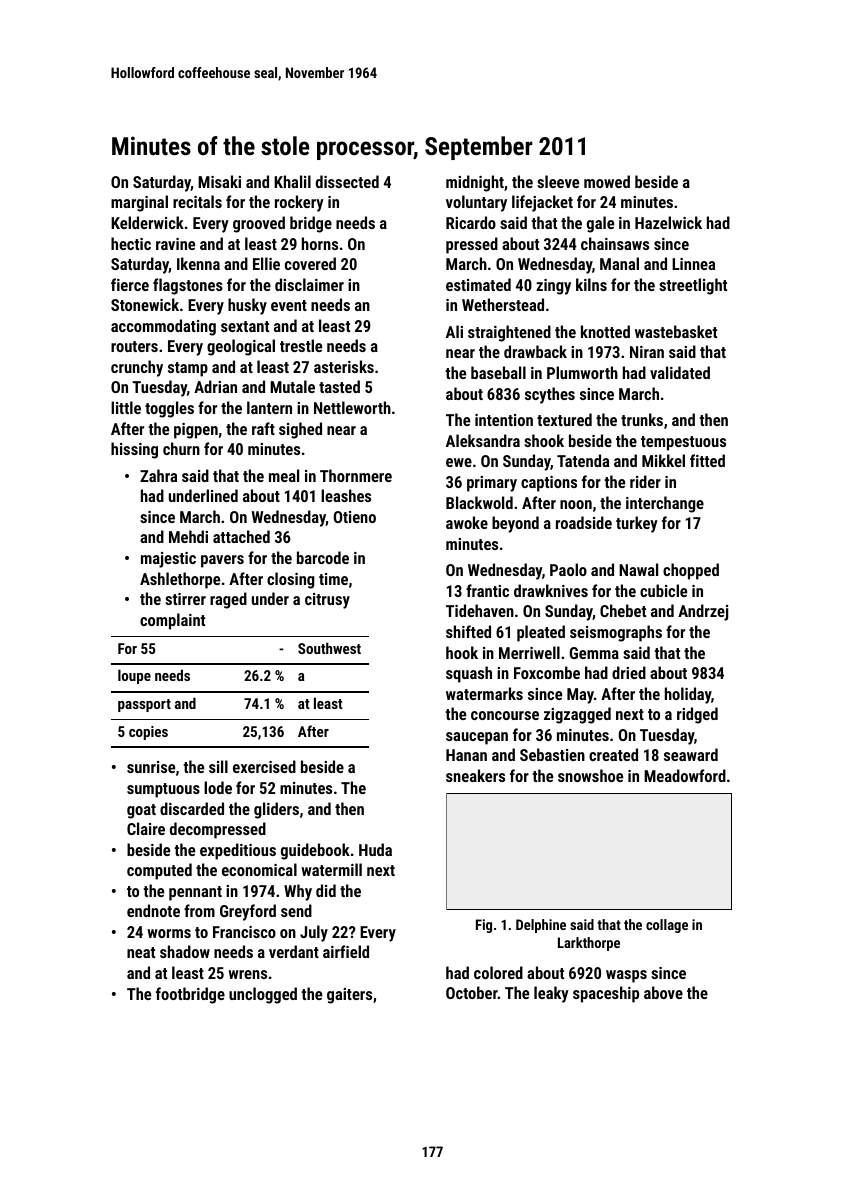  Describe the element at coordinates (241, 536) in the image. I see `attached` at that location.
